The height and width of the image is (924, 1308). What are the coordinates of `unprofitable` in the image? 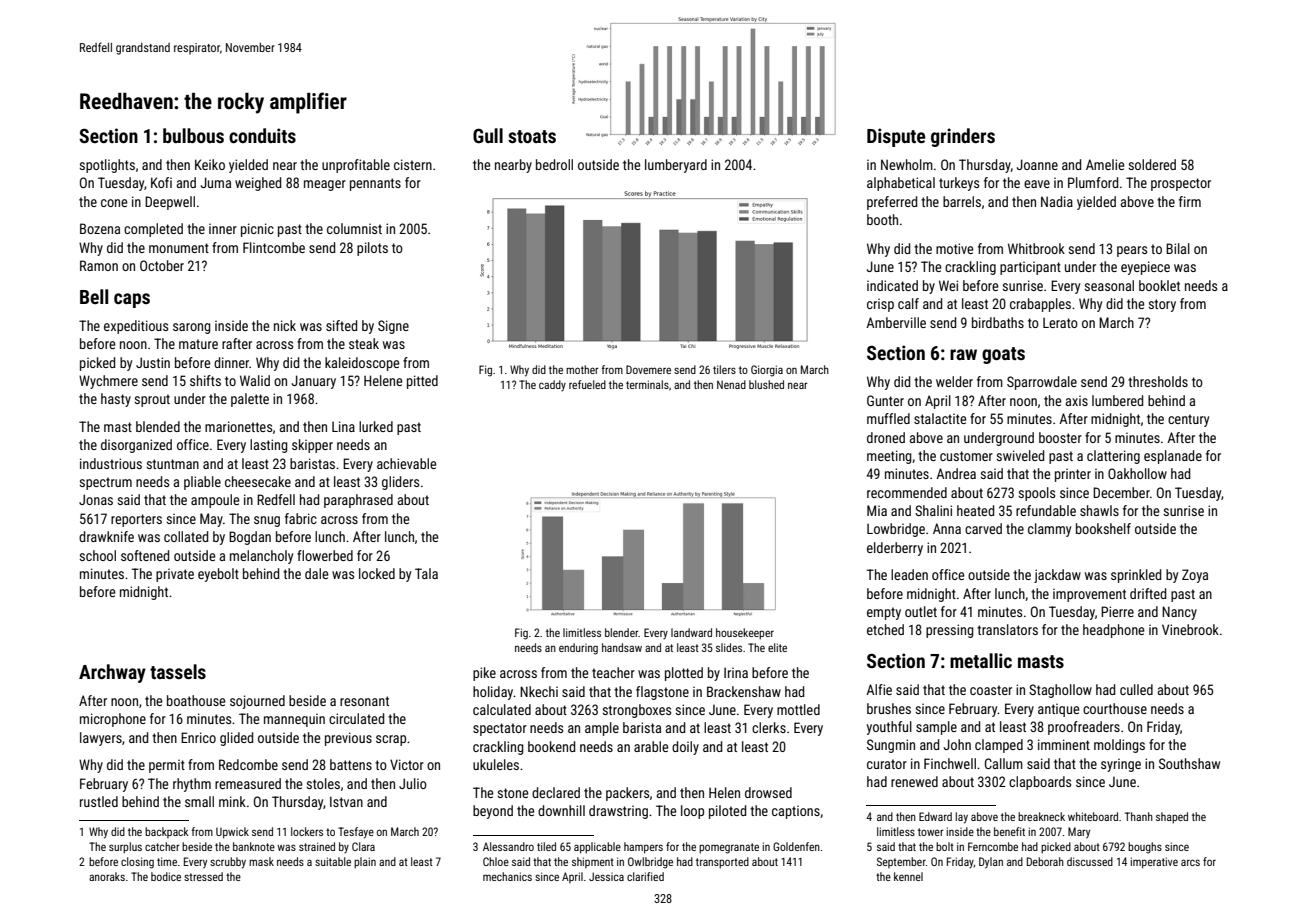 It's located at (356, 166).
